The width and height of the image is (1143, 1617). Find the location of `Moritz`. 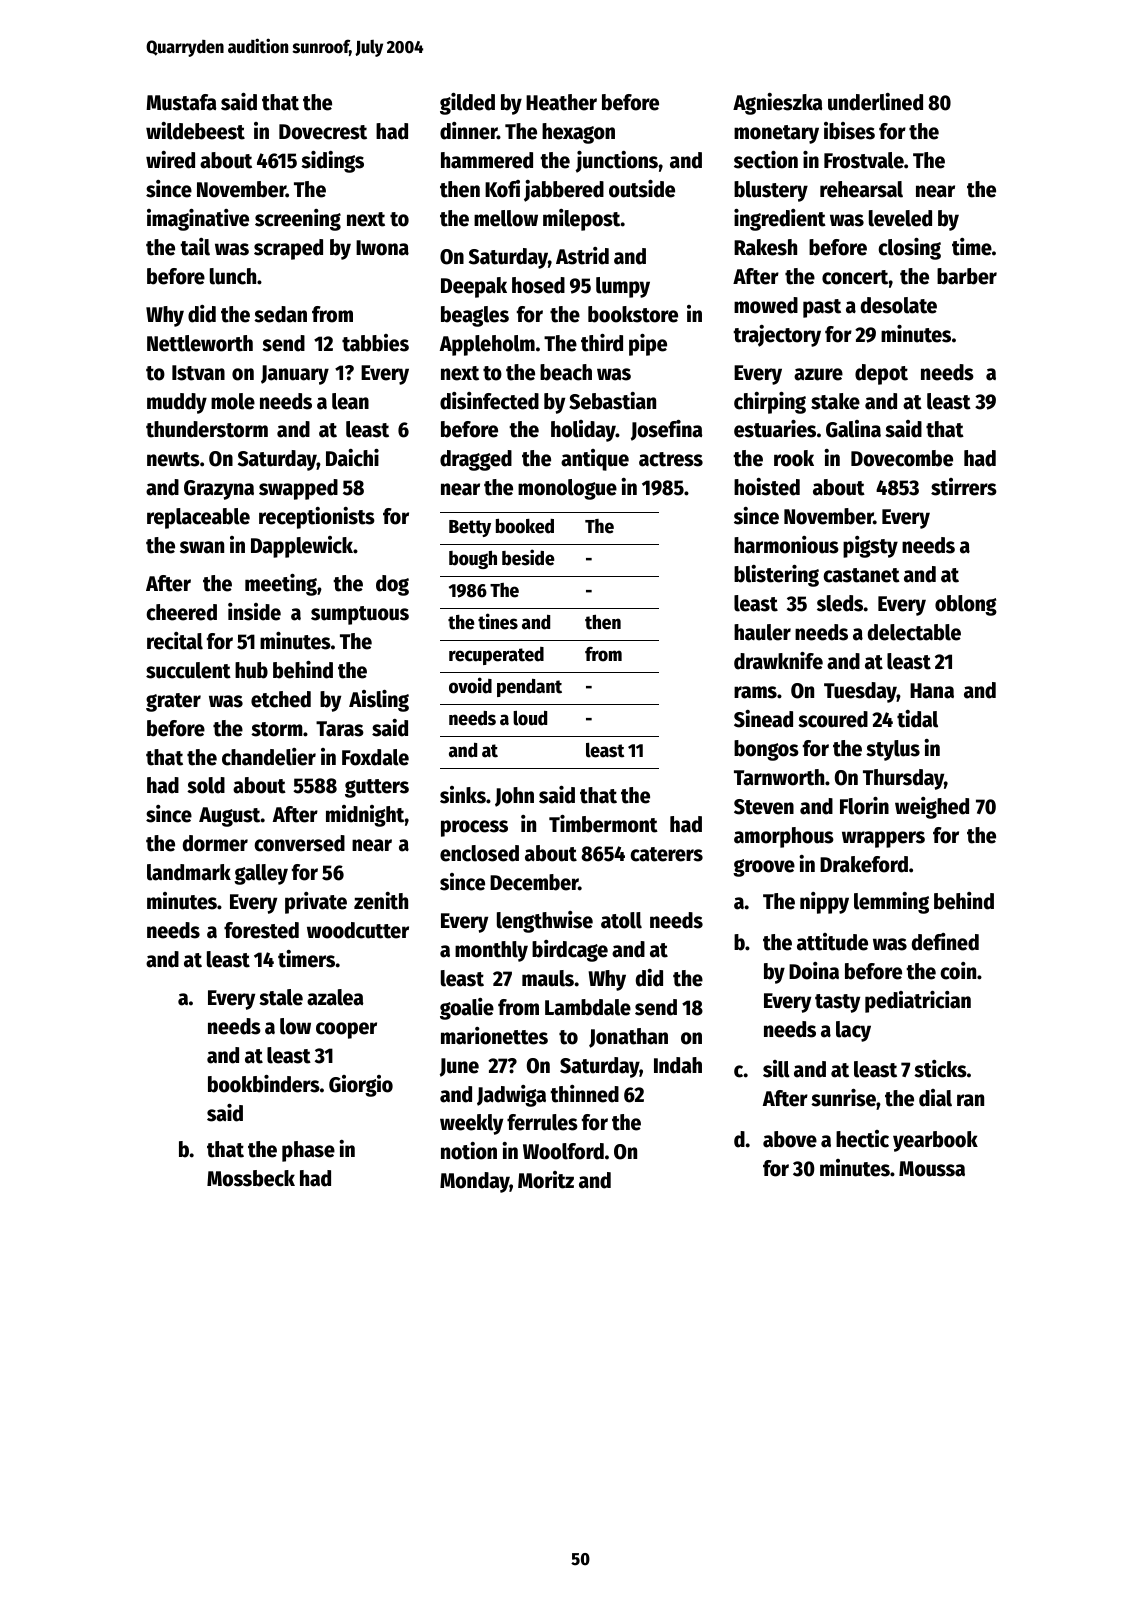

Moritz is located at coordinates (546, 1180).
